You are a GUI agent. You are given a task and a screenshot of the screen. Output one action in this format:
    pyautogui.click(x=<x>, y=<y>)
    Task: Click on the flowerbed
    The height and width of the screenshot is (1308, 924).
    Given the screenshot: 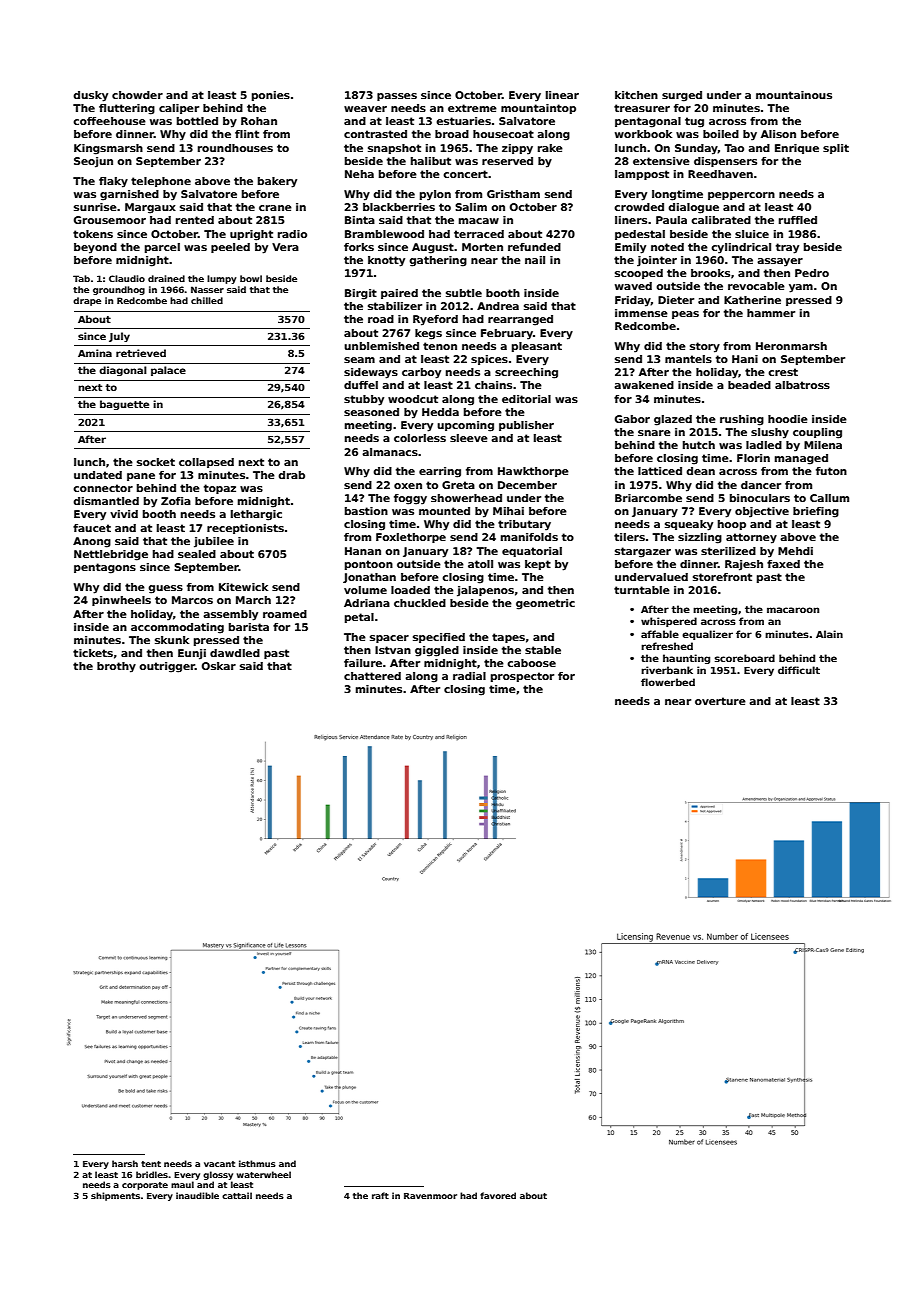 What is the action you would take?
    pyautogui.click(x=668, y=682)
